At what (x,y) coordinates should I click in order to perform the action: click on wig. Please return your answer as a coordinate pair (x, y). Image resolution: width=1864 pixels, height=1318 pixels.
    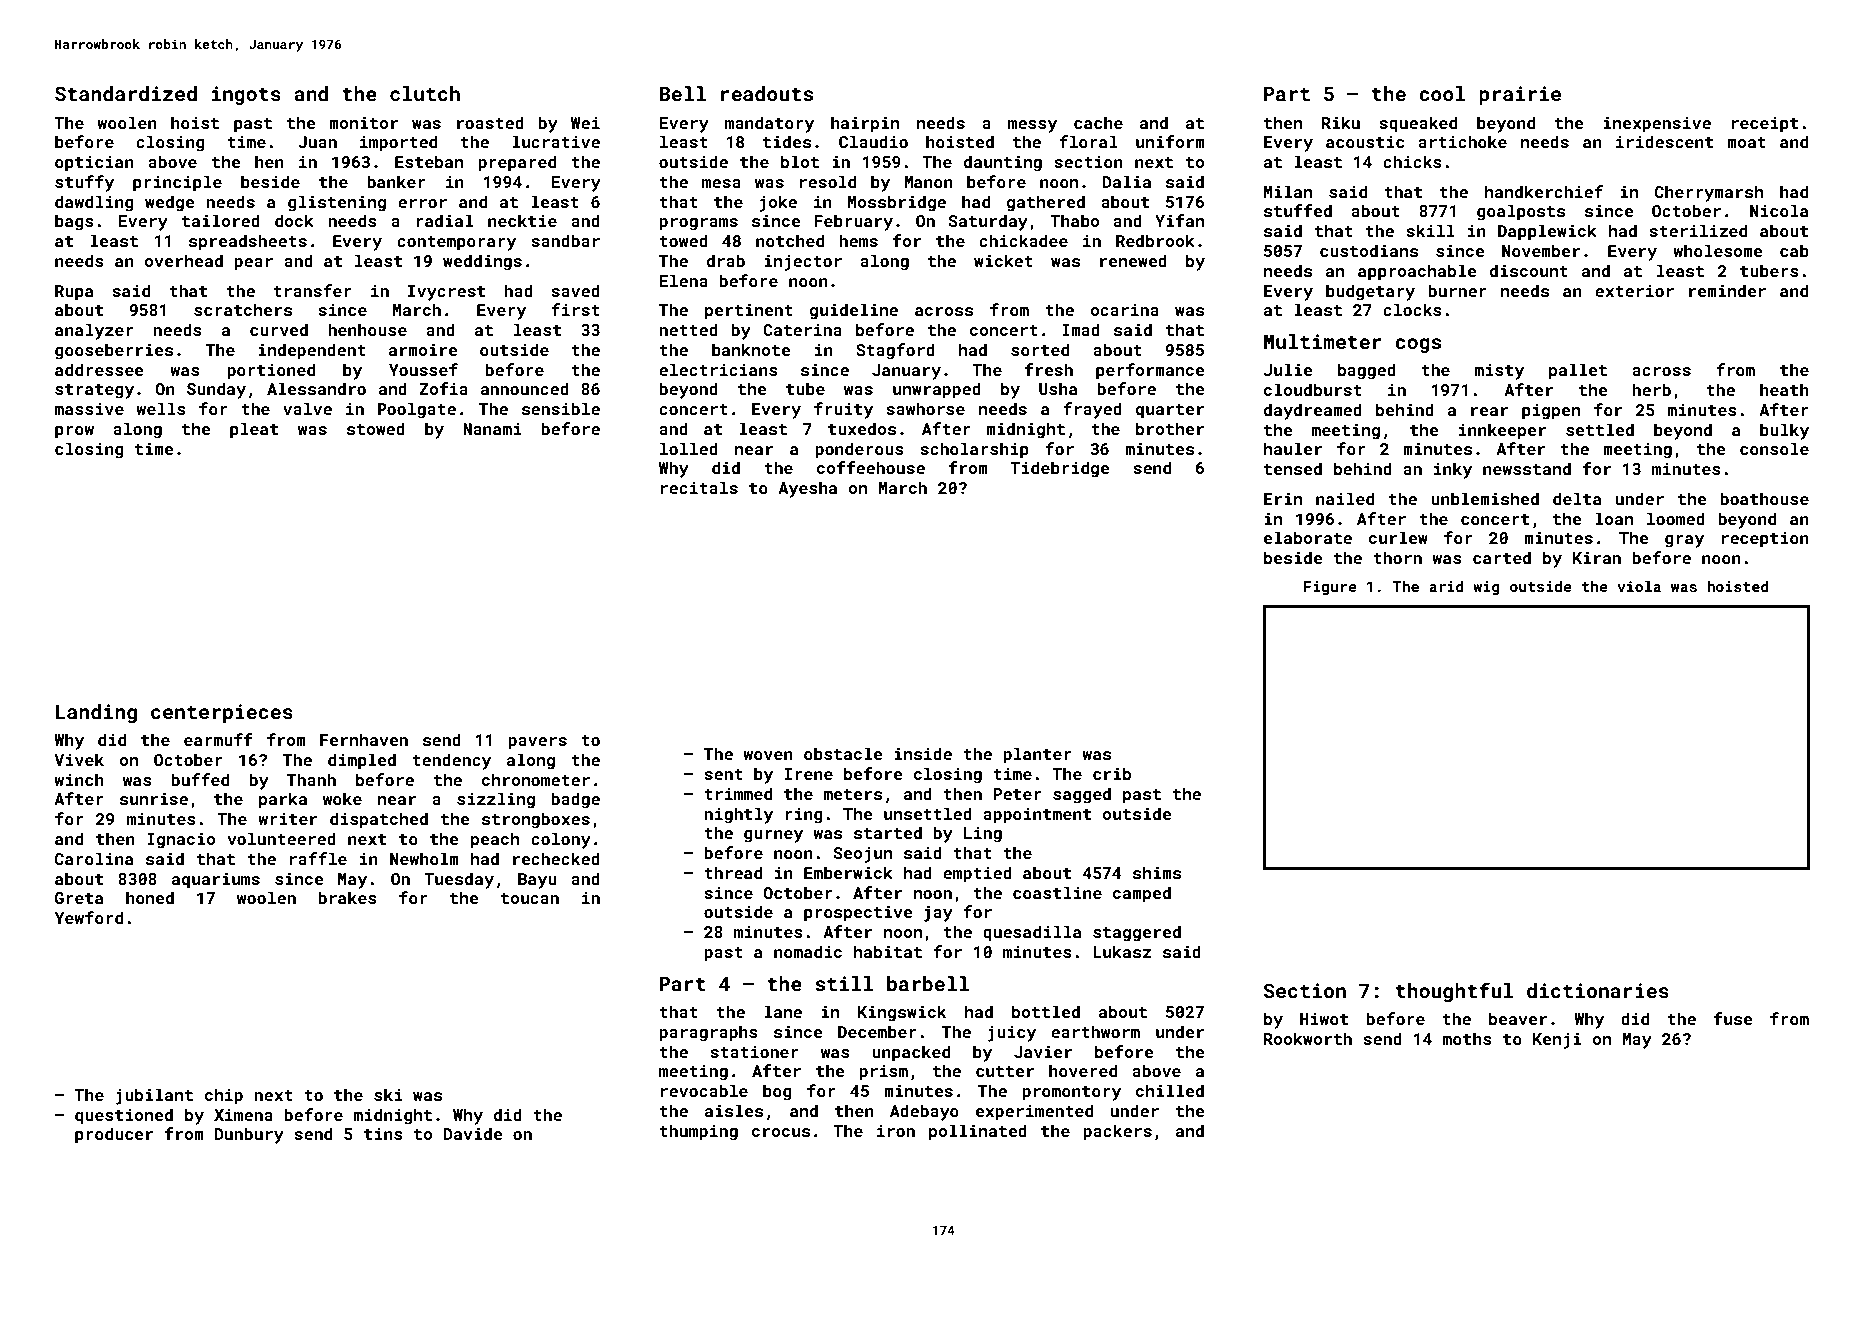
    Looking at the image, I should click on (1486, 588).
